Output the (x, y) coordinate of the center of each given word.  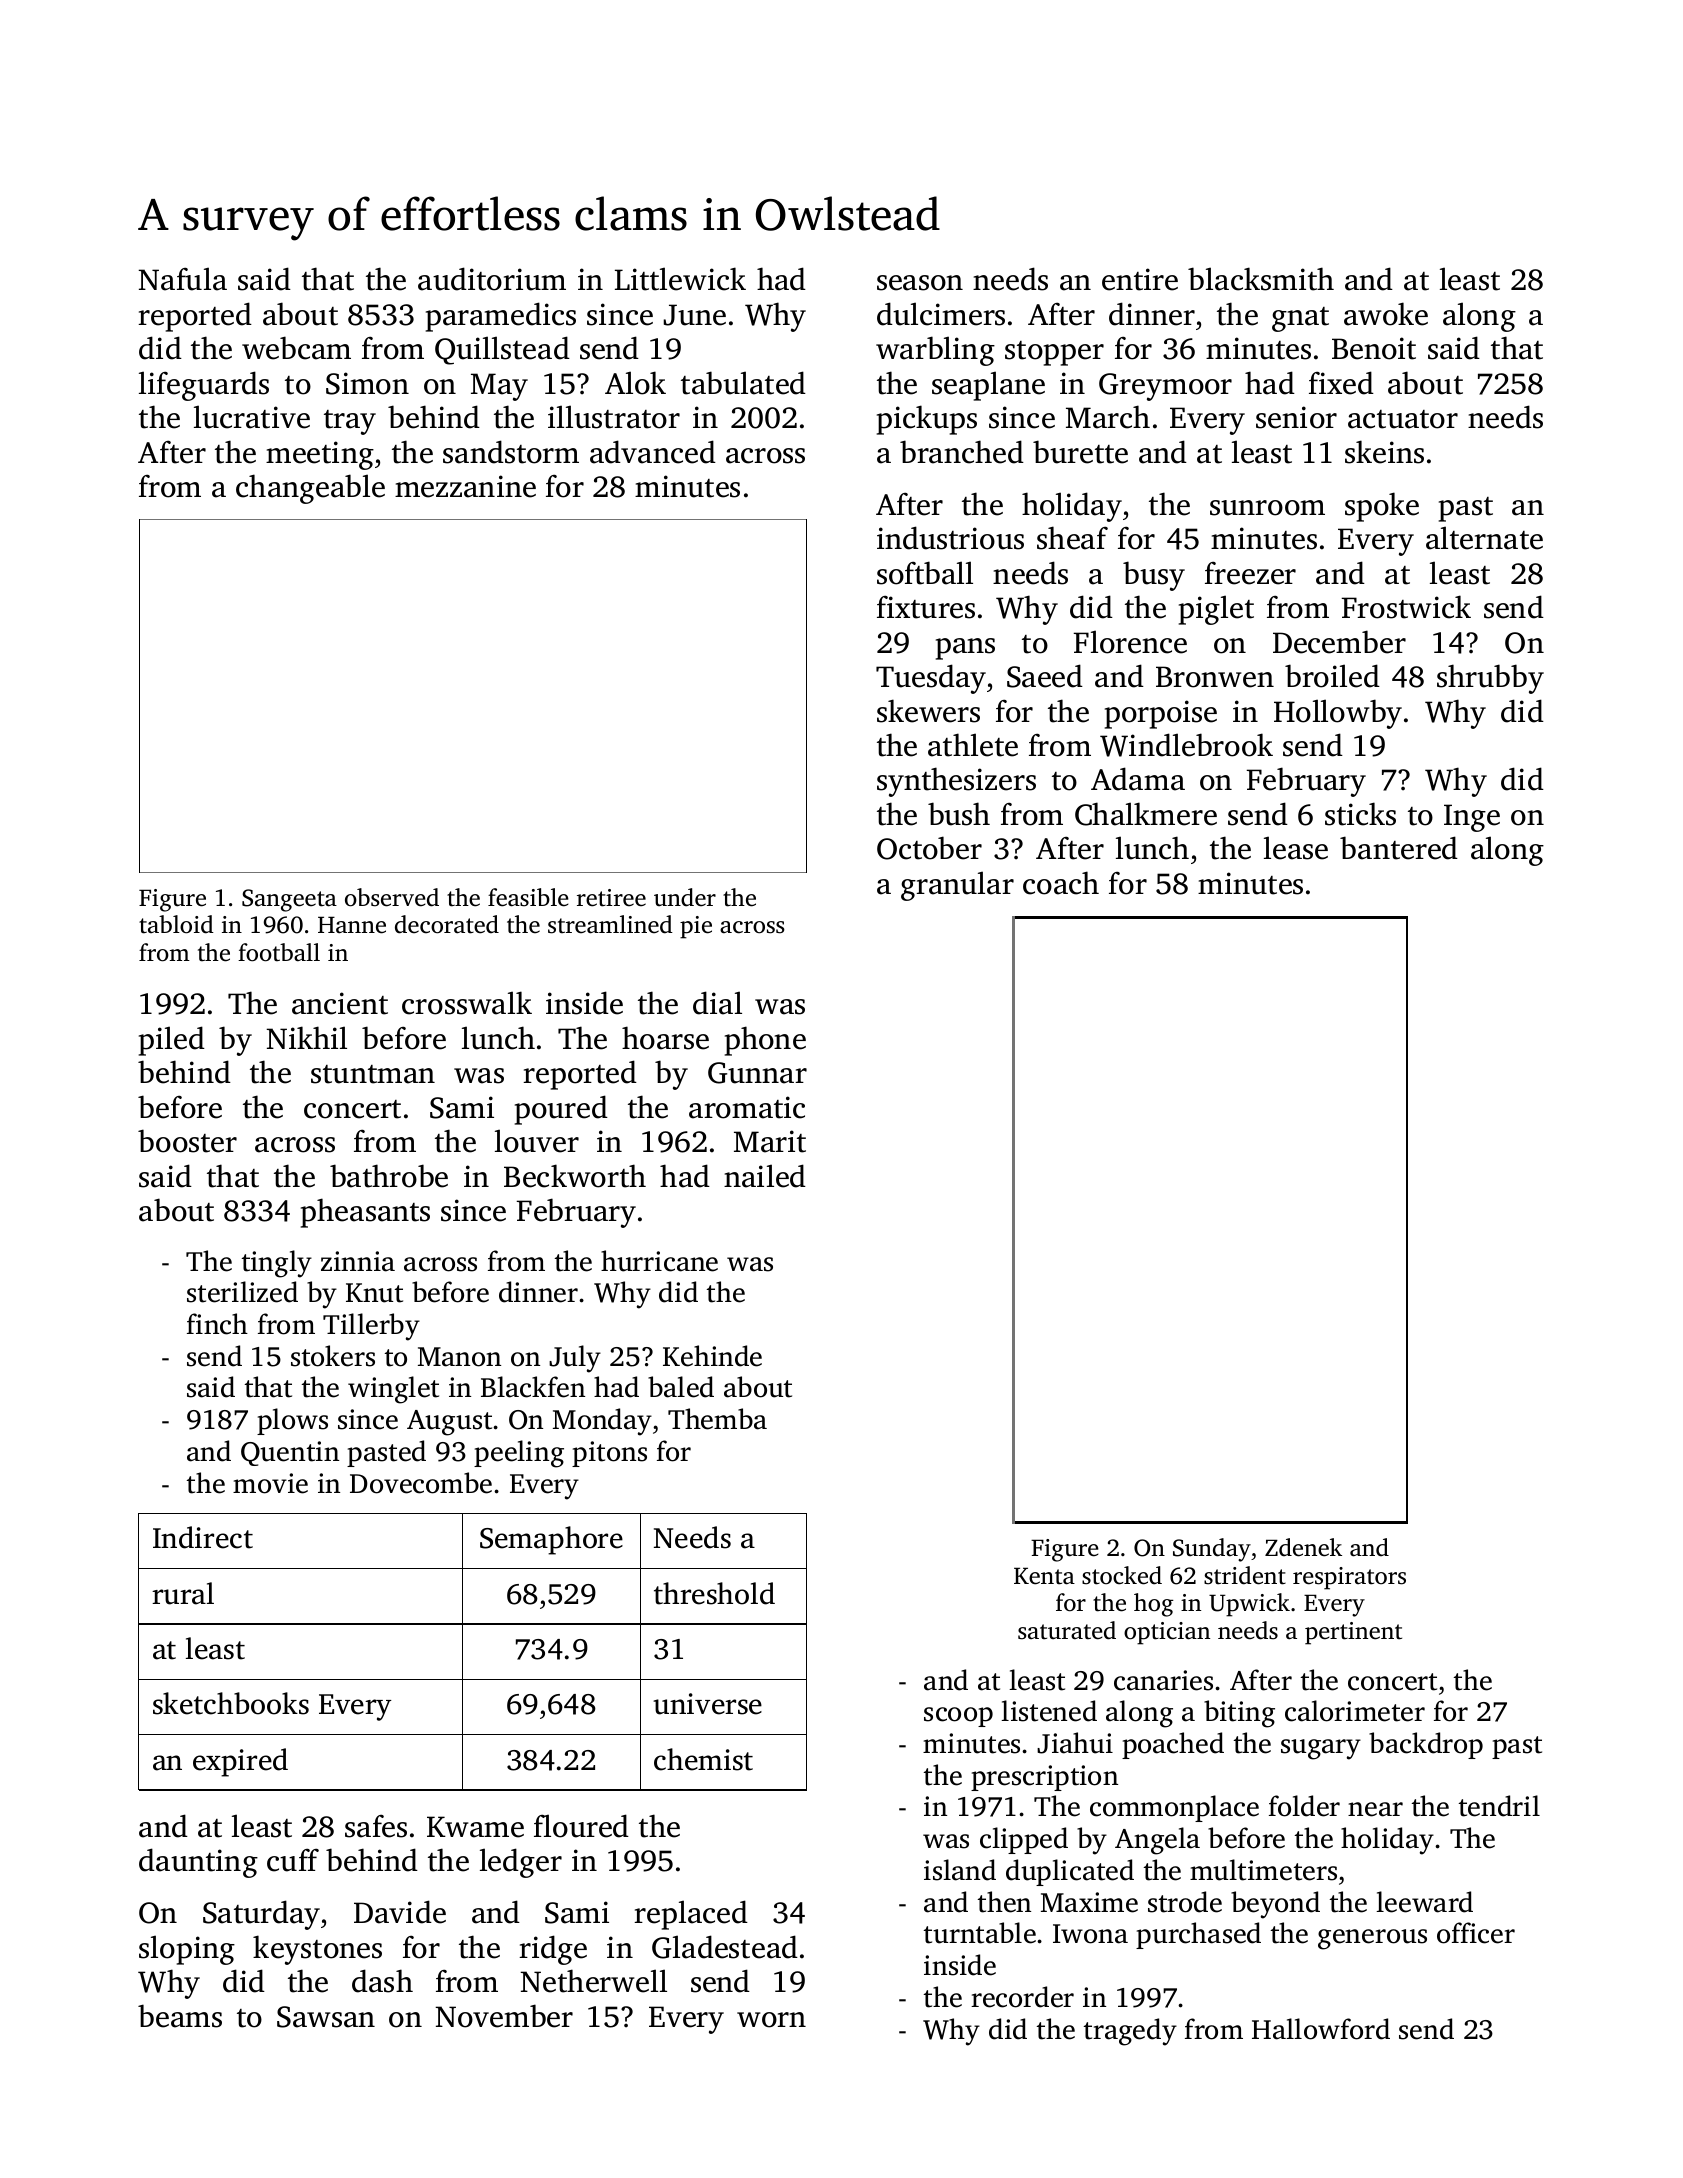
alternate (1484, 538)
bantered (1399, 848)
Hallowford (1321, 2029)
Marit (770, 1141)
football (279, 952)
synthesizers (956, 782)
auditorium (492, 279)
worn (771, 2020)
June (694, 315)
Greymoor (1165, 387)
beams (180, 2016)
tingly (277, 1264)
